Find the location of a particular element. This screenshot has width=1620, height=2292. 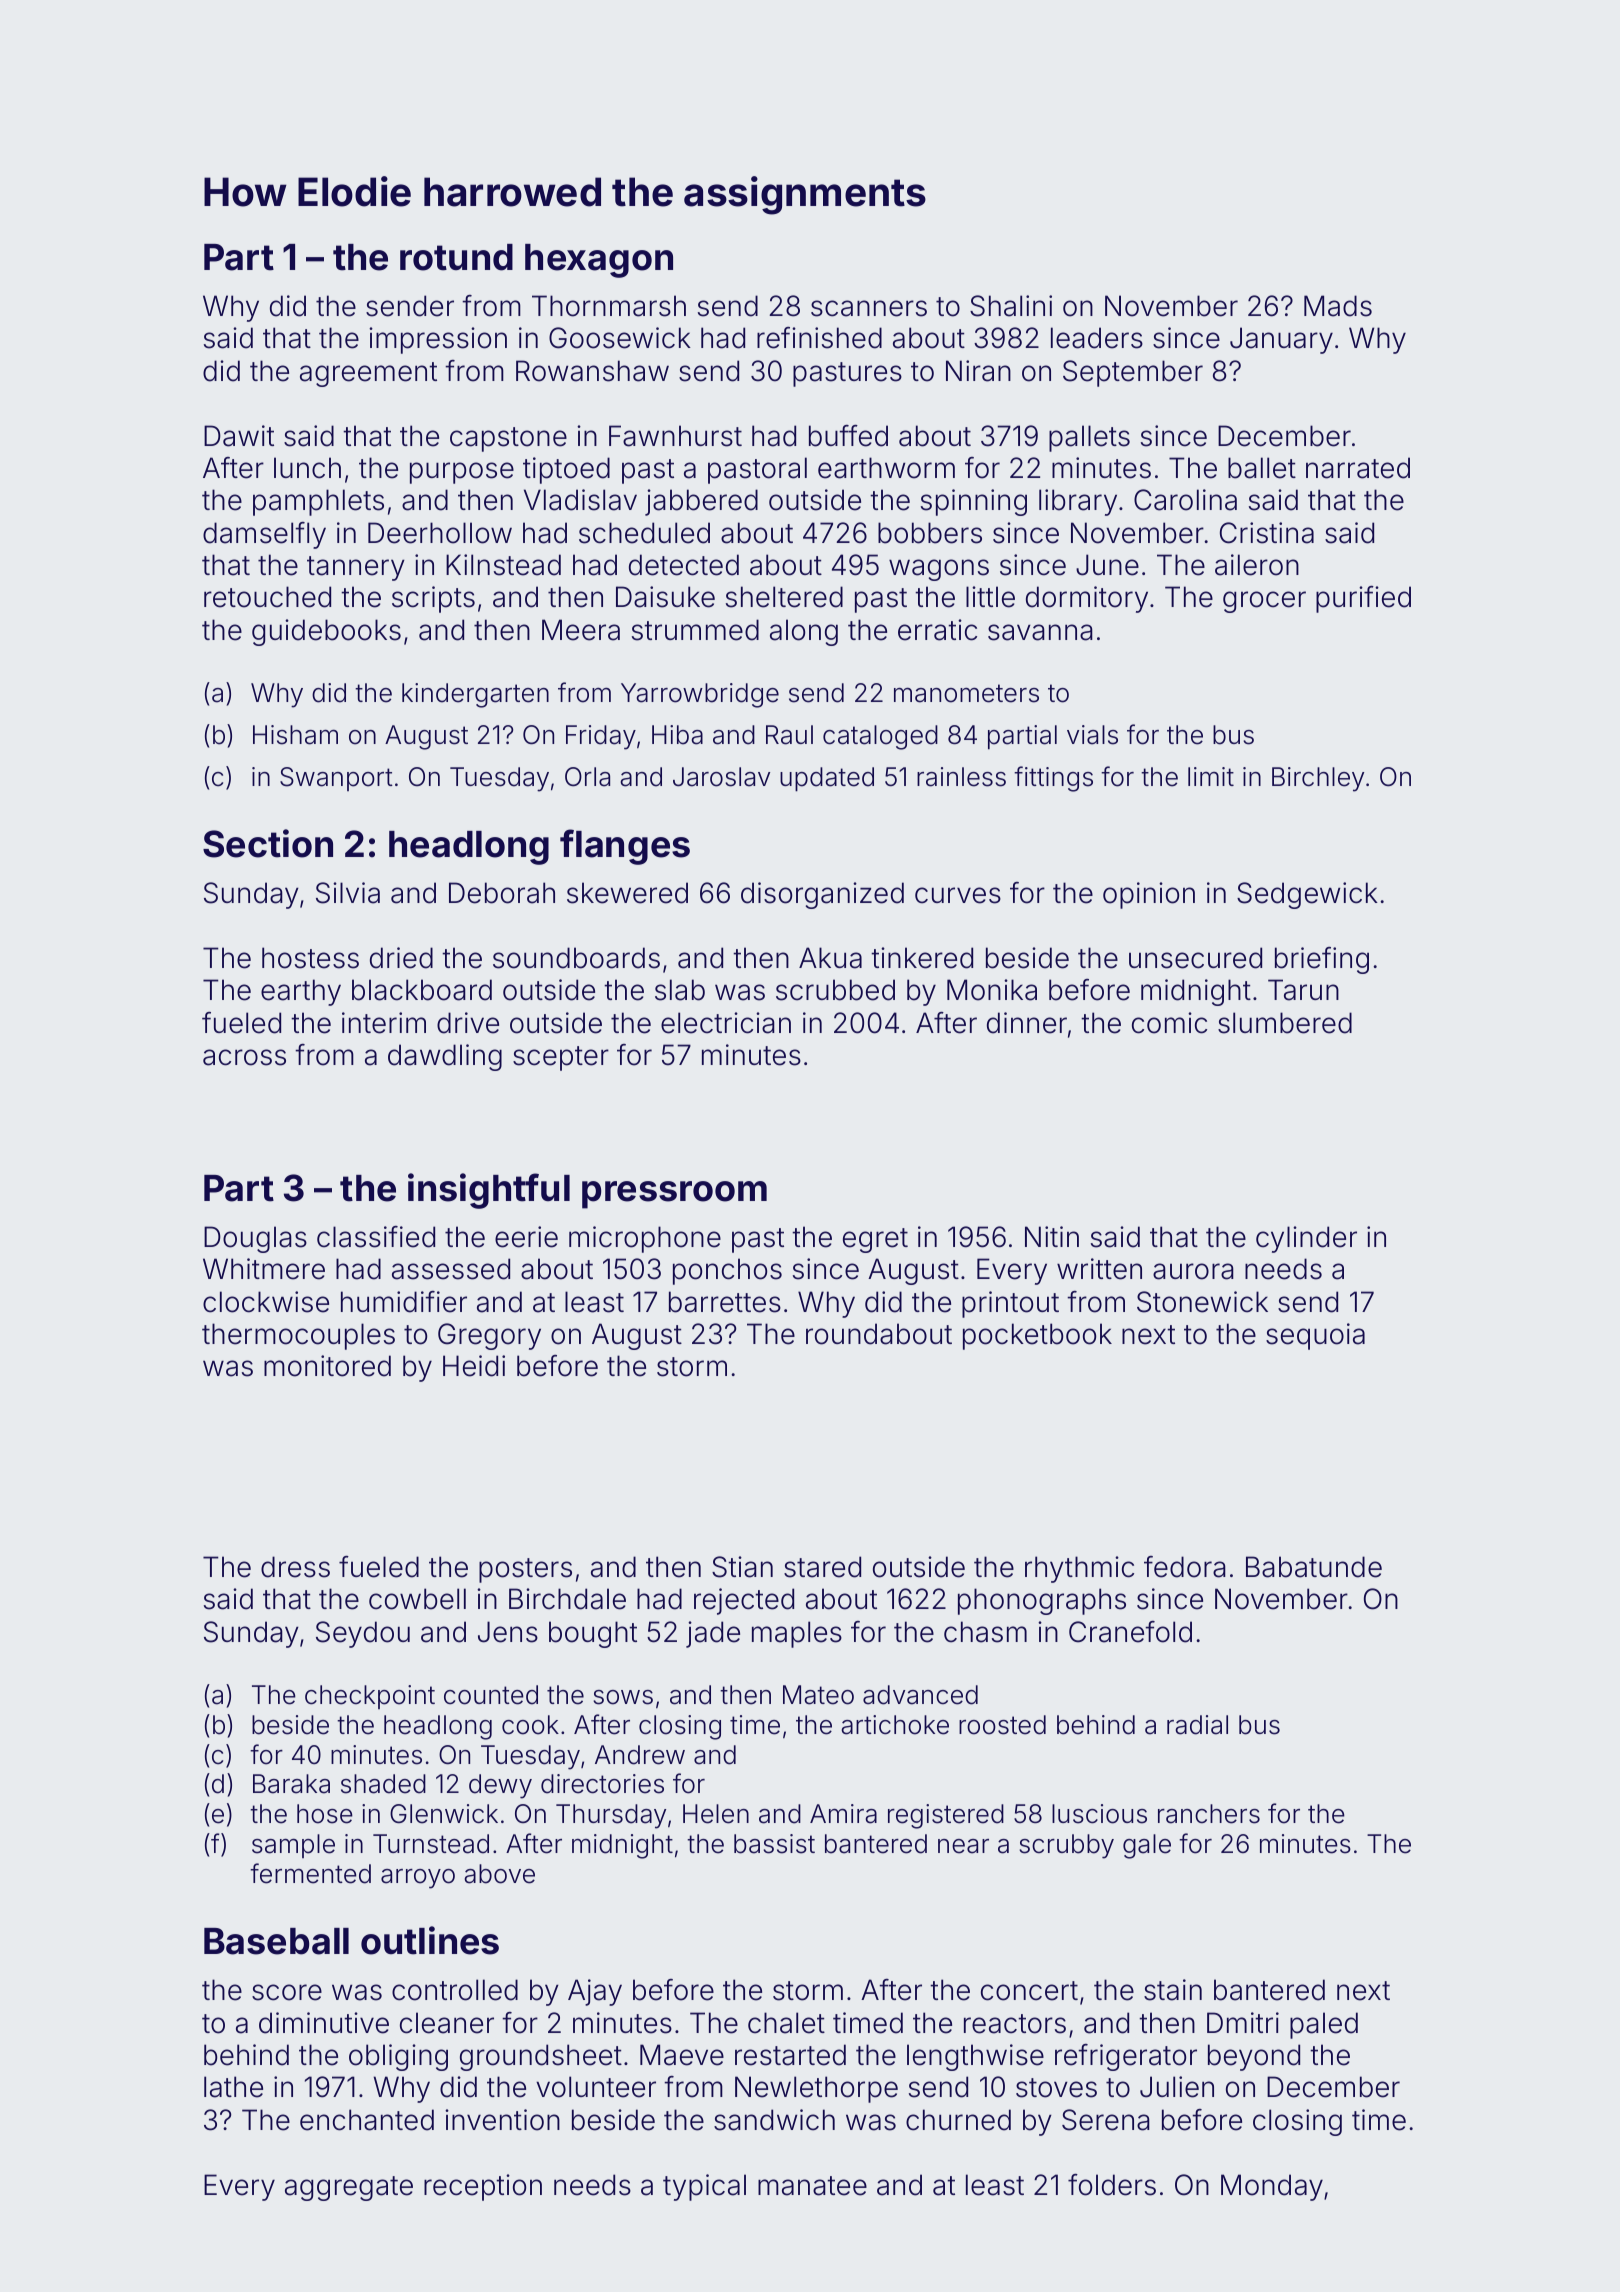

bought is located at coordinates (593, 1634).
